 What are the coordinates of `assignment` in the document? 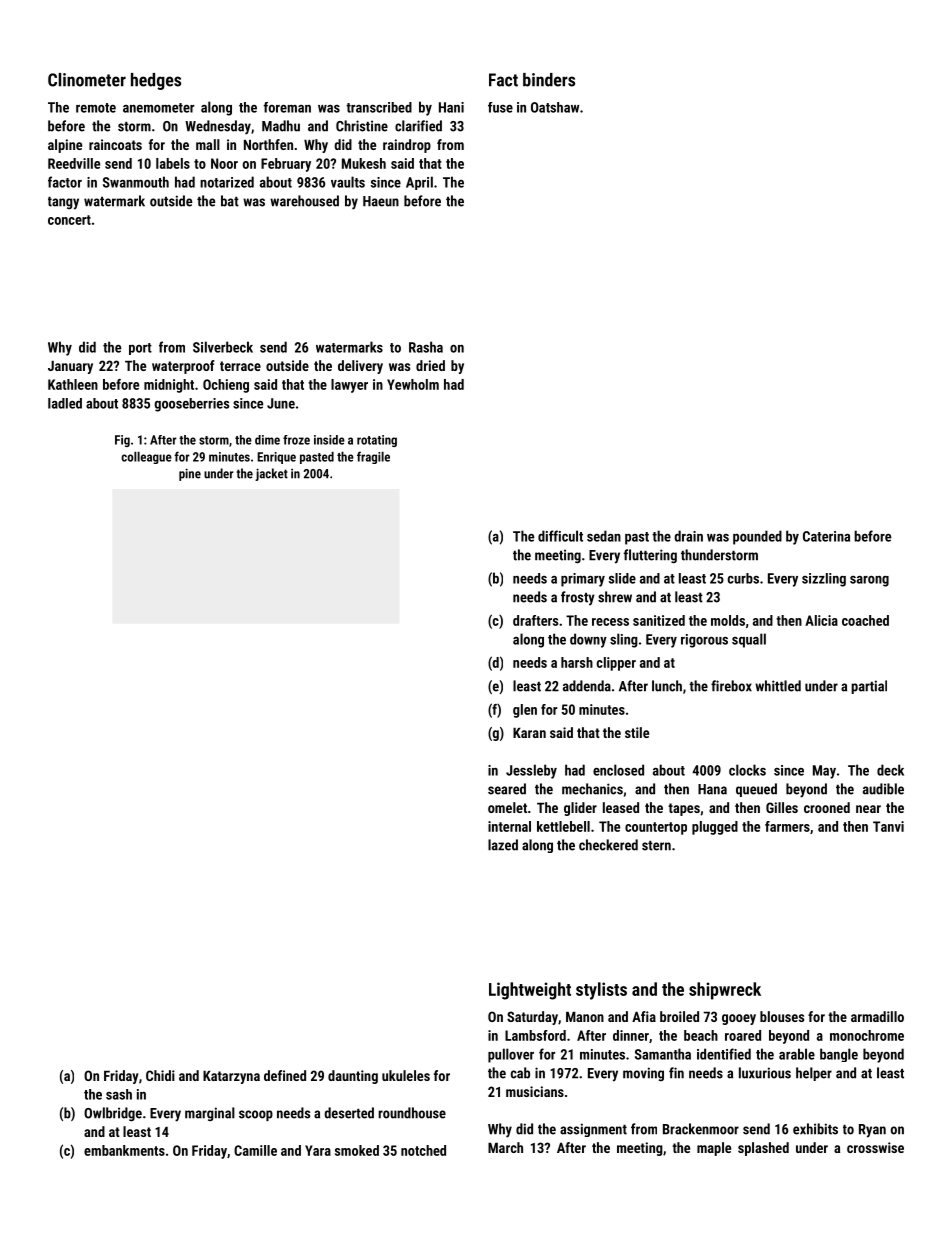 It's located at (593, 1130).
